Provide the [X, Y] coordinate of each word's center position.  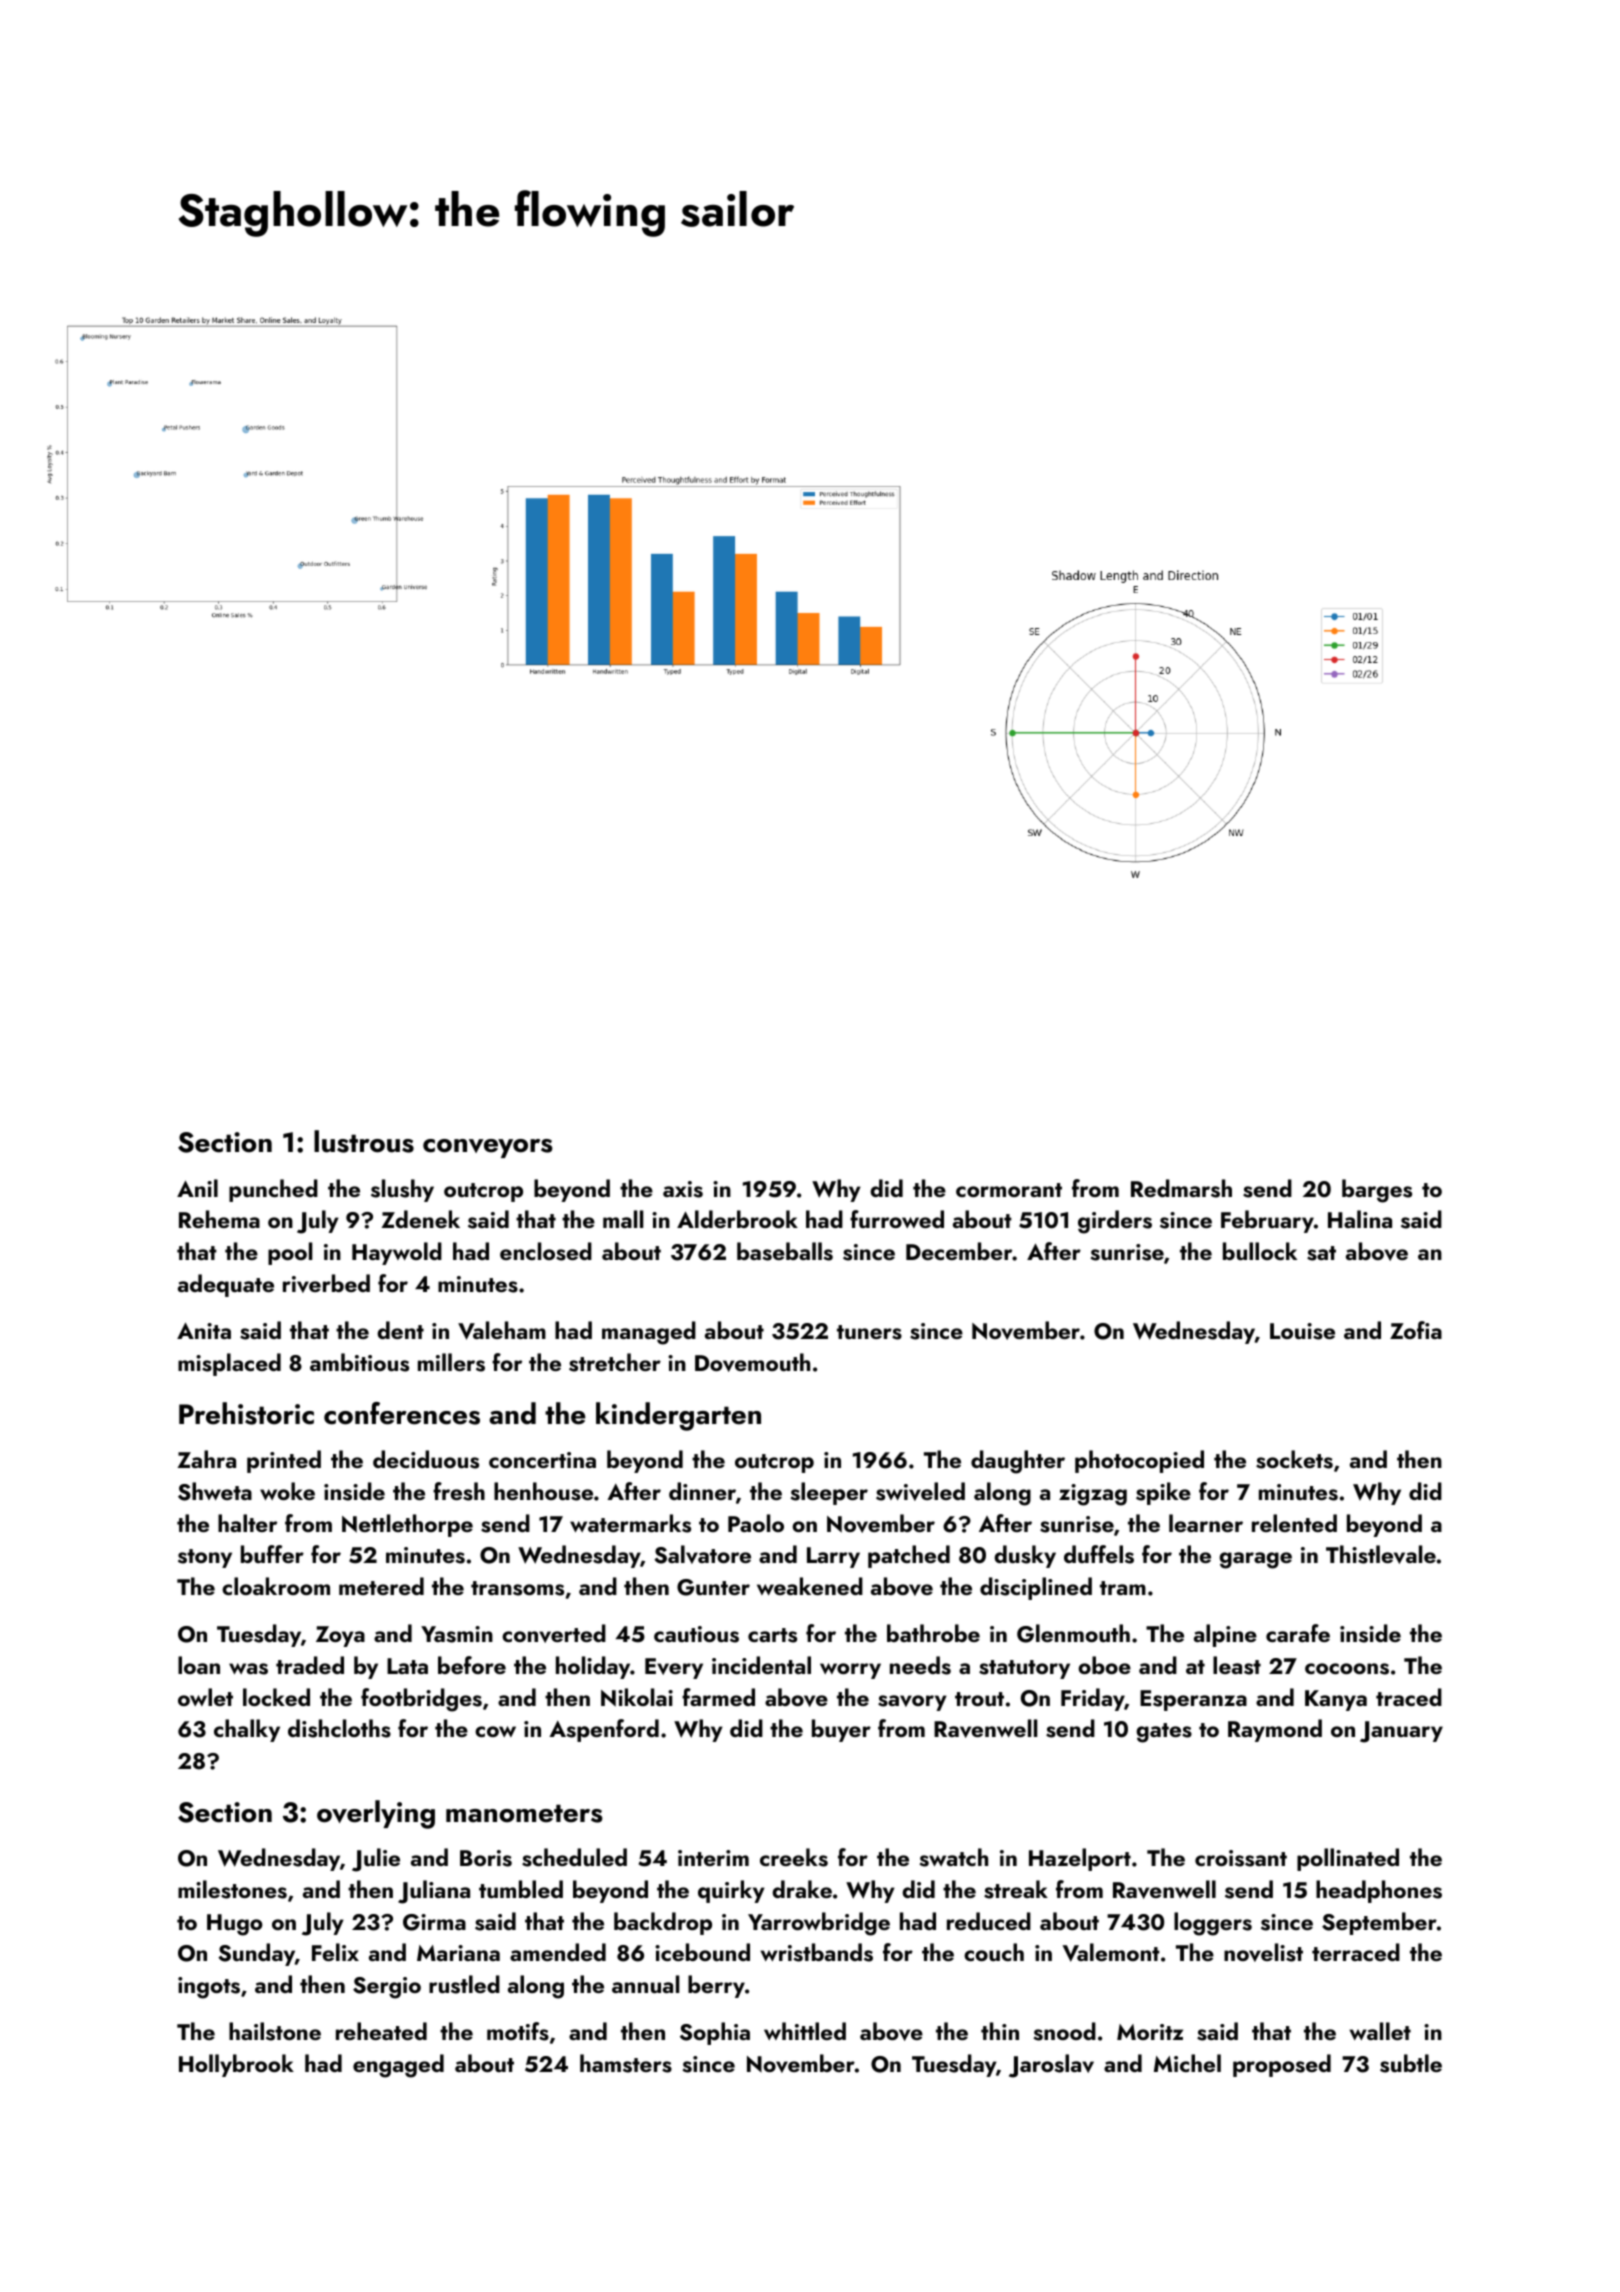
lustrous [364, 1141]
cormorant [1009, 1190]
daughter [1018, 1462]
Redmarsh [1181, 1188]
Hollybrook [236, 2065]
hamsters [626, 2063]
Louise [1302, 1331]
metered [381, 1586]
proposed [1282, 2065]
